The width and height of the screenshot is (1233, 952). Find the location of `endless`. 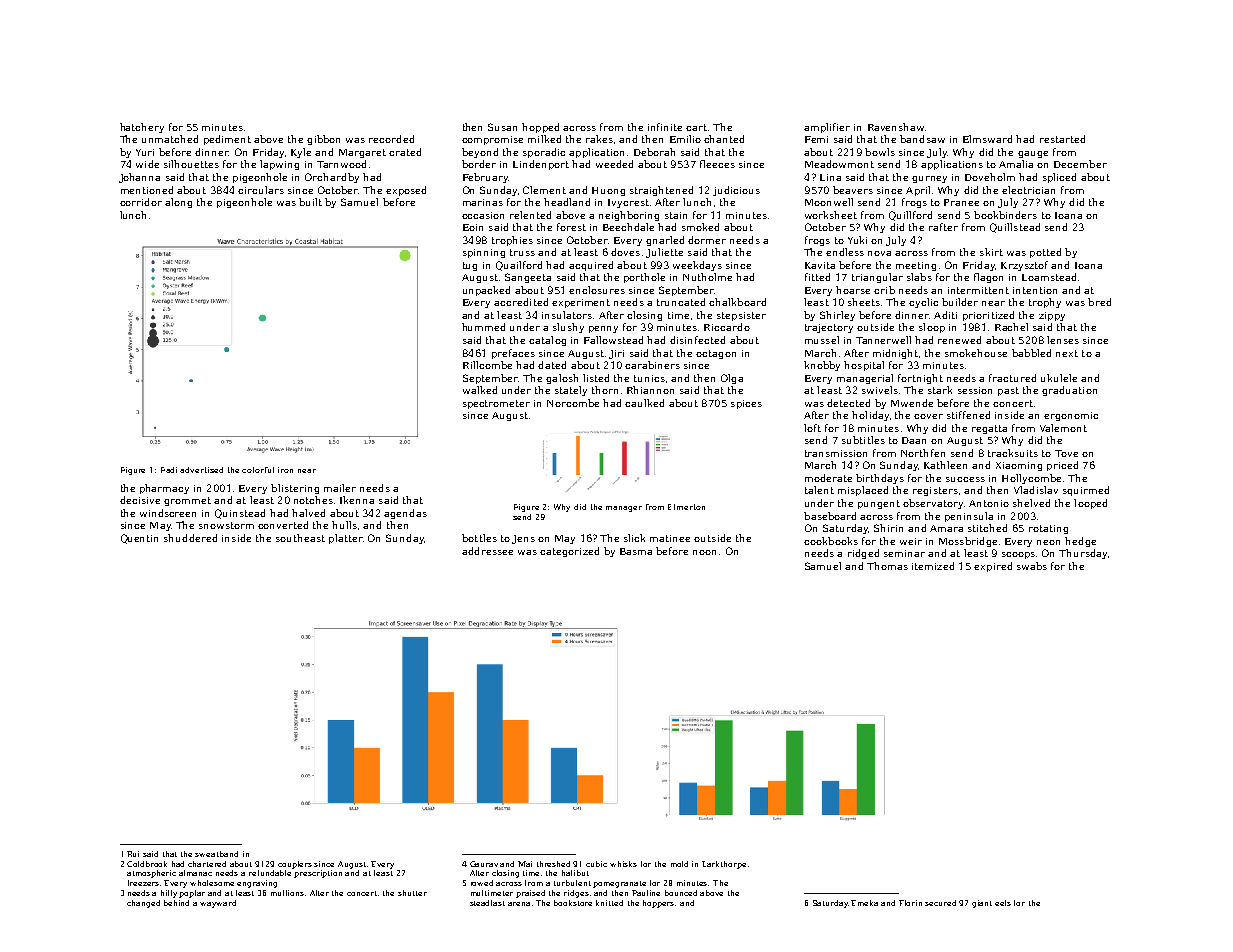

endless is located at coordinates (845, 252).
